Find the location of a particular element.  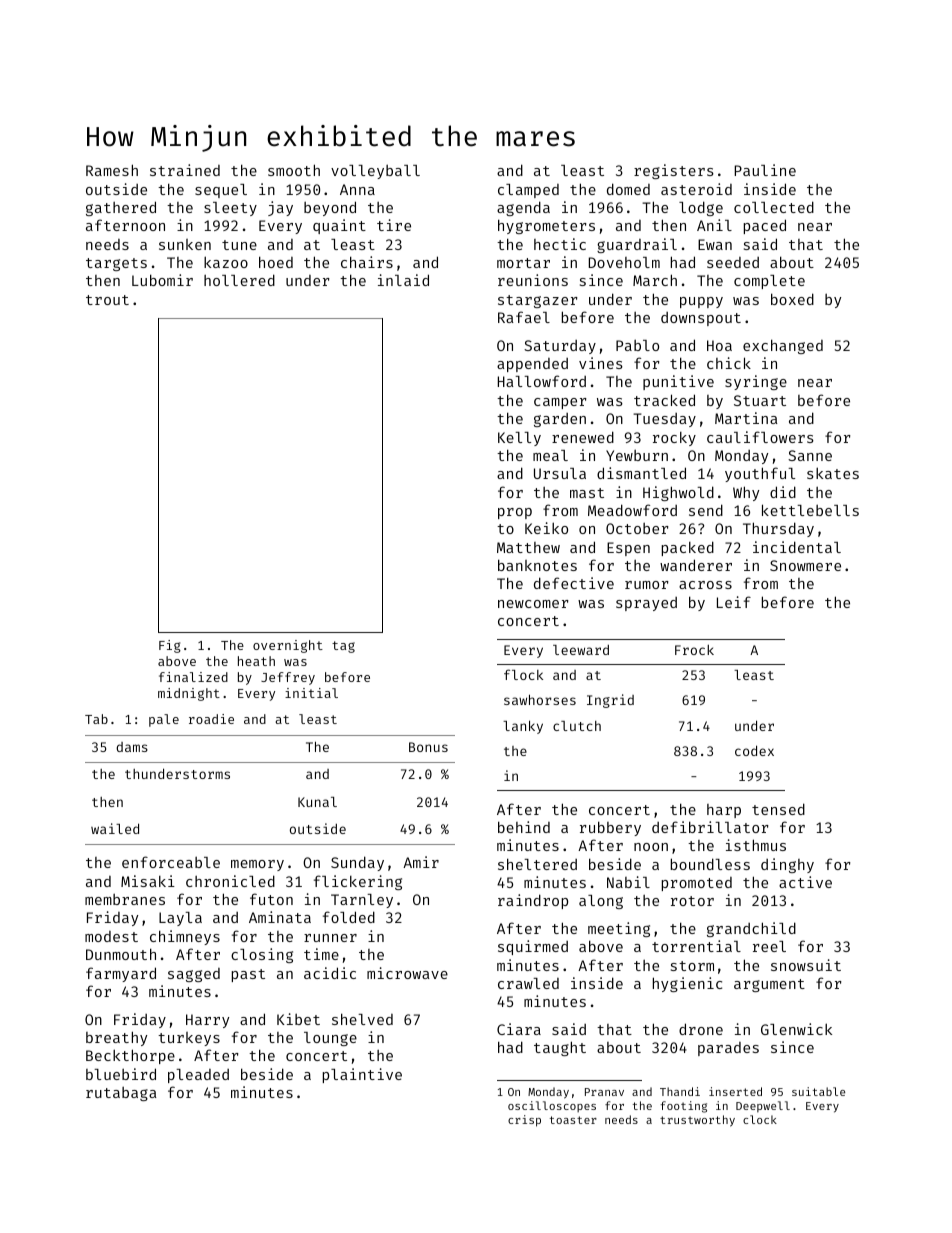

Kelly is located at coordinates (519, 439).
